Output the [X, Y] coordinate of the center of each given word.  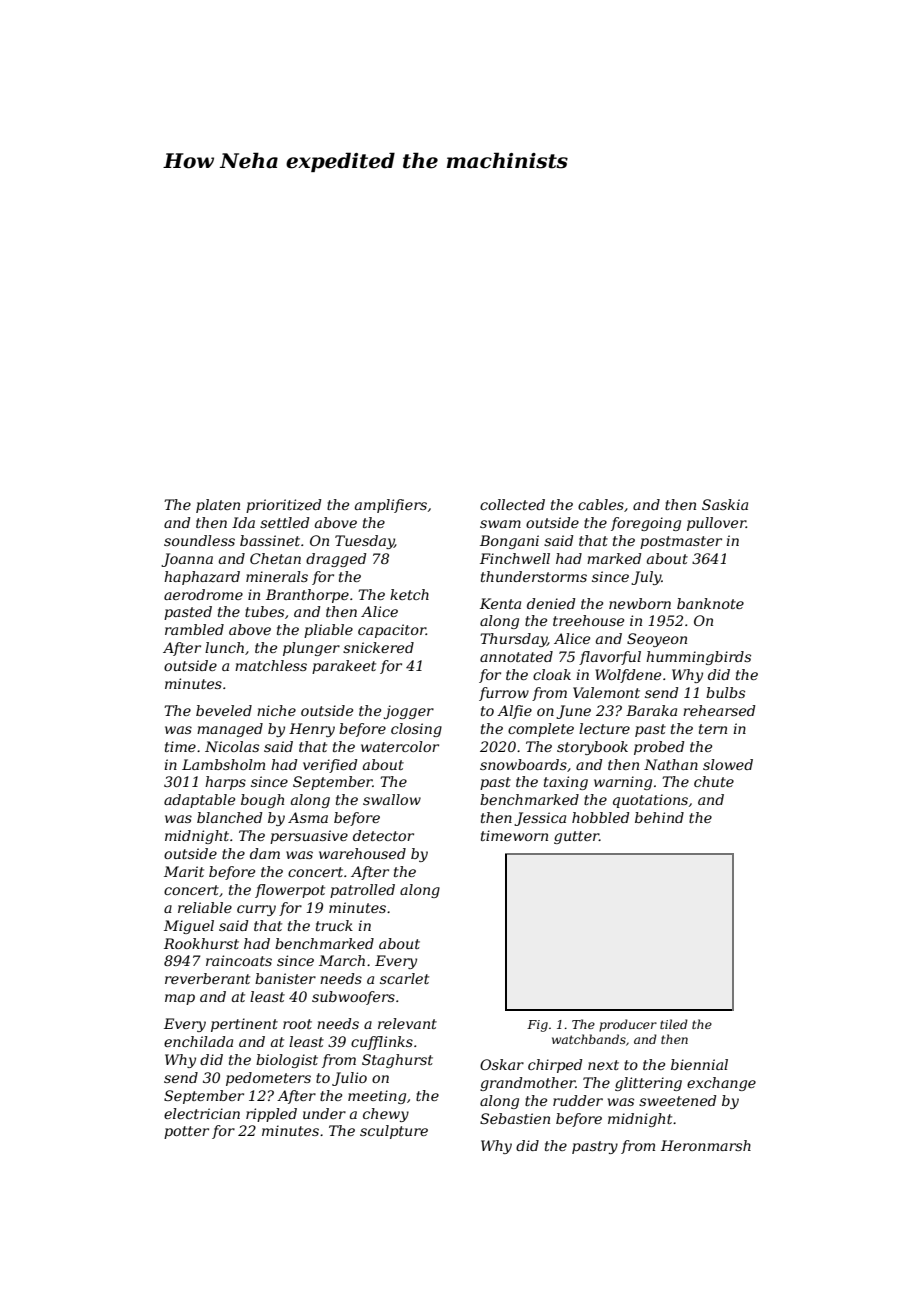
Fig [537, 1026]
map [180, 999]
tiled [674, 1024]
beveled [224, 710]
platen [218, 506]
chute [714, 781]
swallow [392, 799]
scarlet [404, 978]
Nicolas [232, 746]
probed [659, 748]
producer [628, 1025]
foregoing [646, 524]
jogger [408, 712]
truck [334, 925]
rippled [271, 1115]
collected [512, 504]
